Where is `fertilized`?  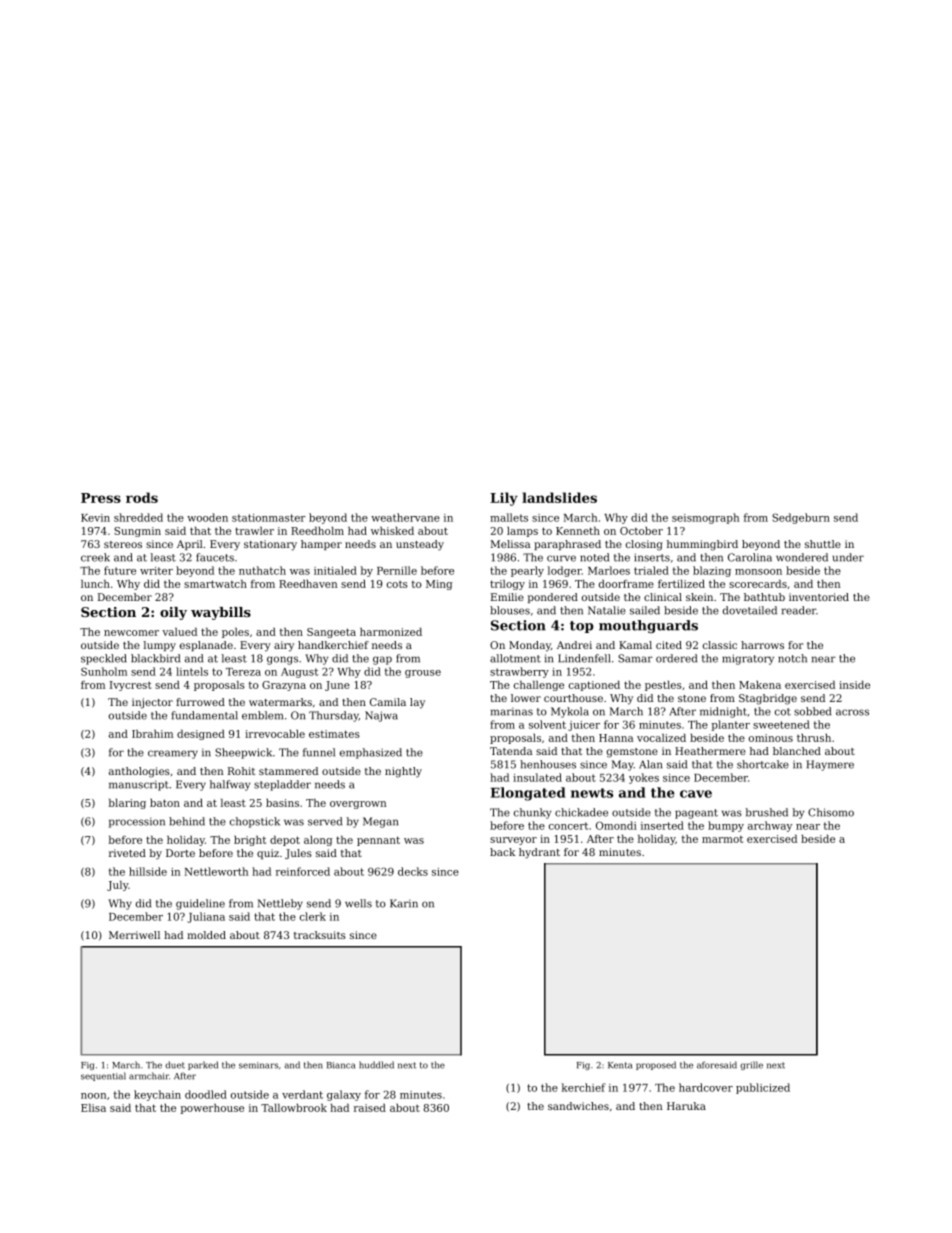
fertilized is located at coordinates (681, 584).
